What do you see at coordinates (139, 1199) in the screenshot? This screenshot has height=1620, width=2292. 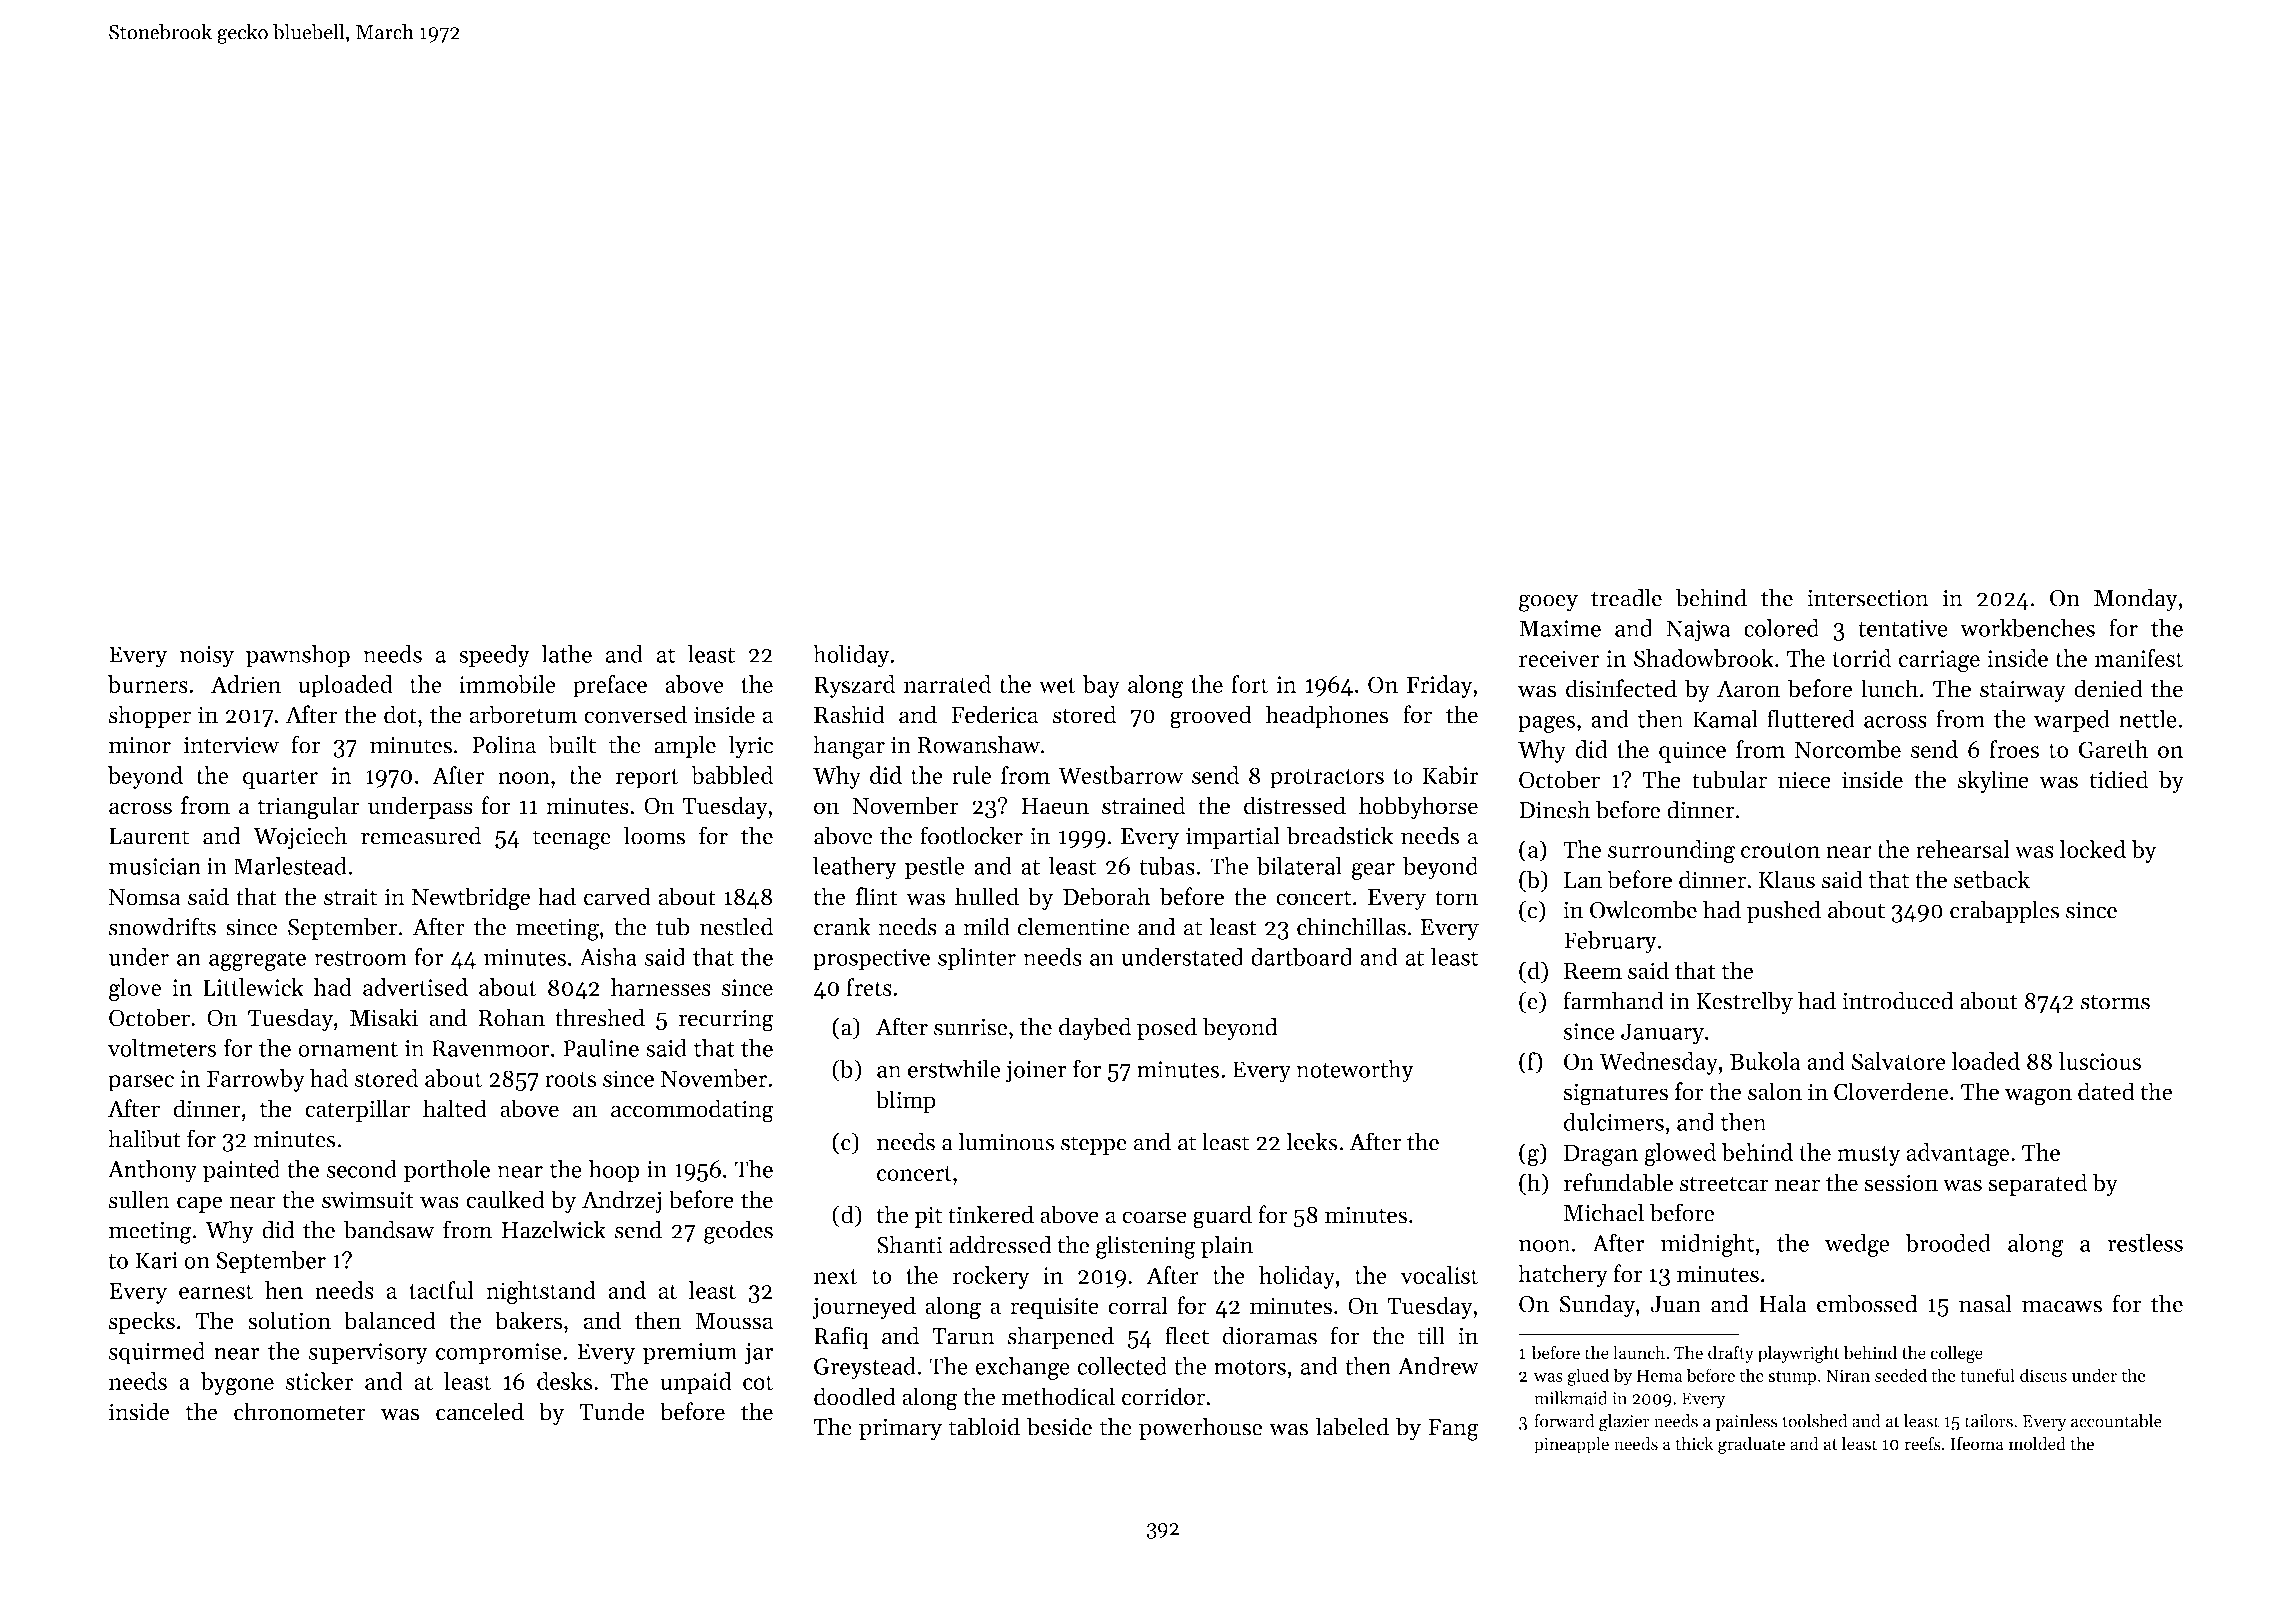 I see `sullen` at bounding box center [139, 1199].
